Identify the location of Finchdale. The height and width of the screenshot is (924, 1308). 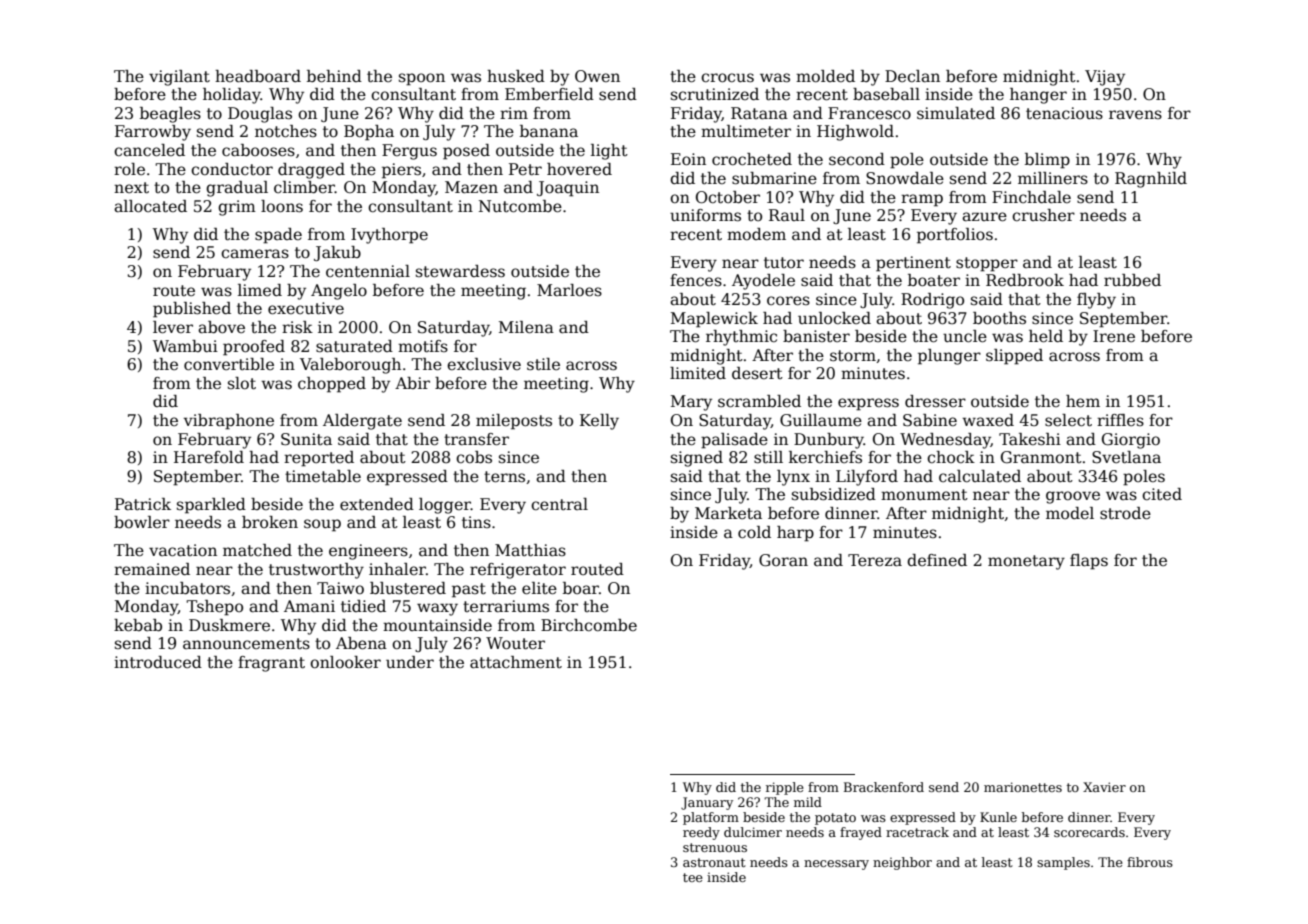
(1031, 197).
